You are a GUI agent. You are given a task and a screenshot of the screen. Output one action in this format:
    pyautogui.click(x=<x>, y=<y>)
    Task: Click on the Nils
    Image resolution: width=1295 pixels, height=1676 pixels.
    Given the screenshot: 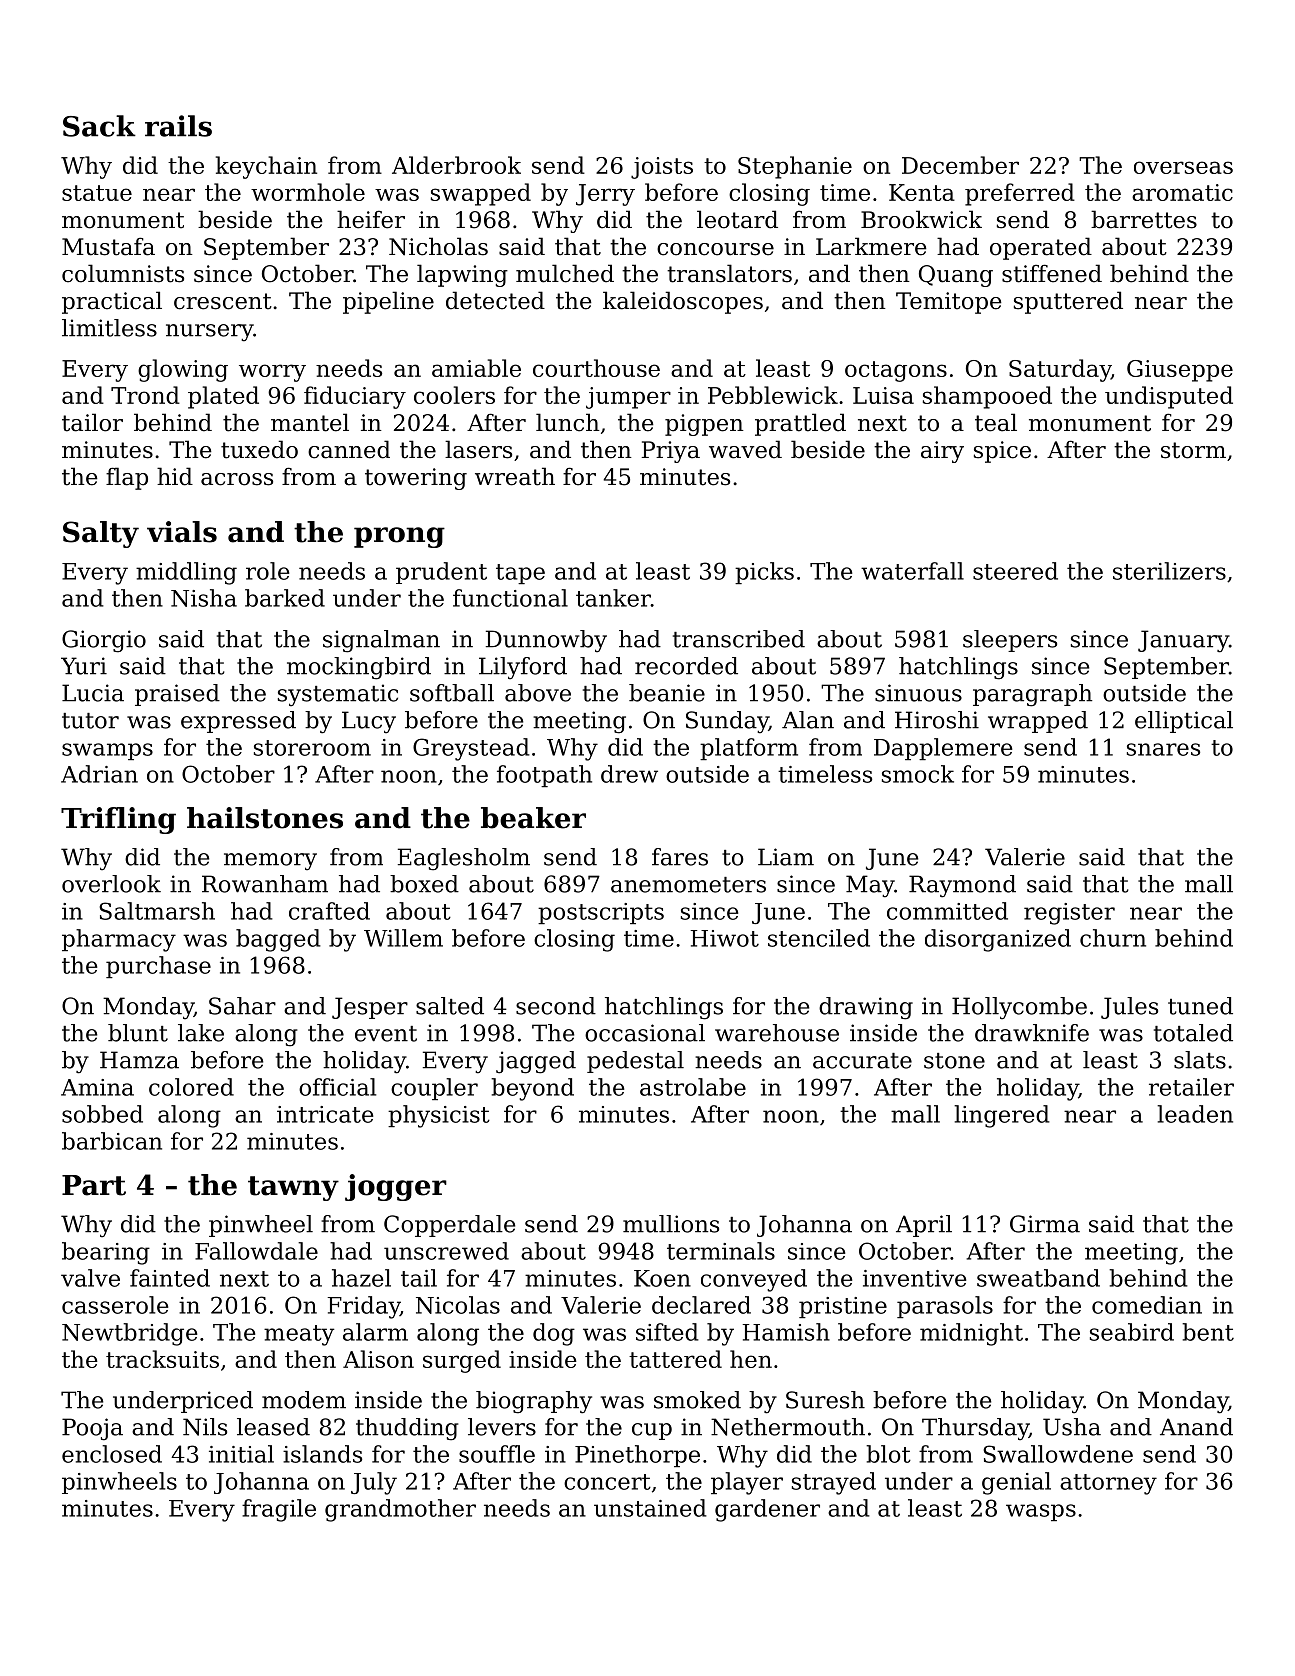 What is the action you would take?
    pyautogui.click(x=205, y=1427)
